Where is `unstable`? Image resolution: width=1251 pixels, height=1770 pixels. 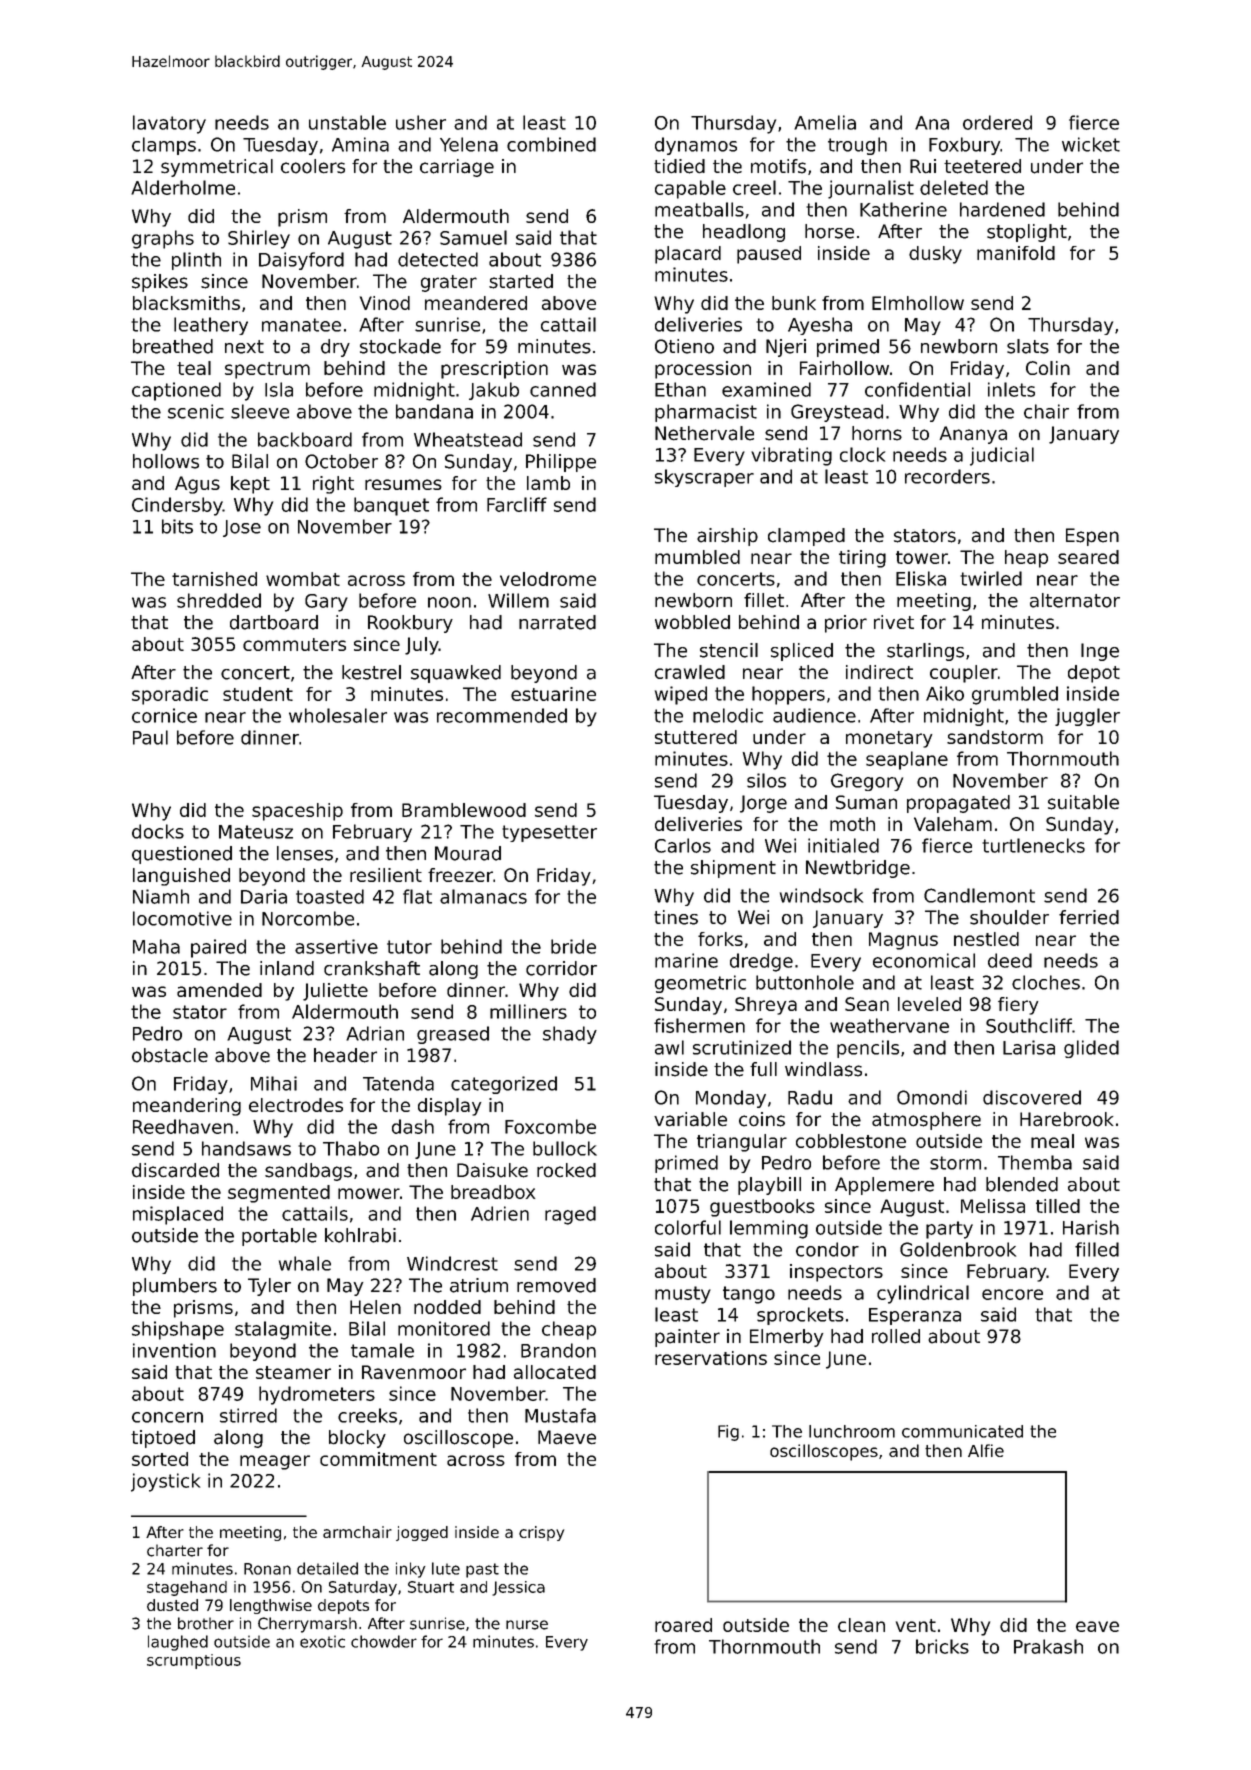 unstable is located at coordinates (347, 122).
